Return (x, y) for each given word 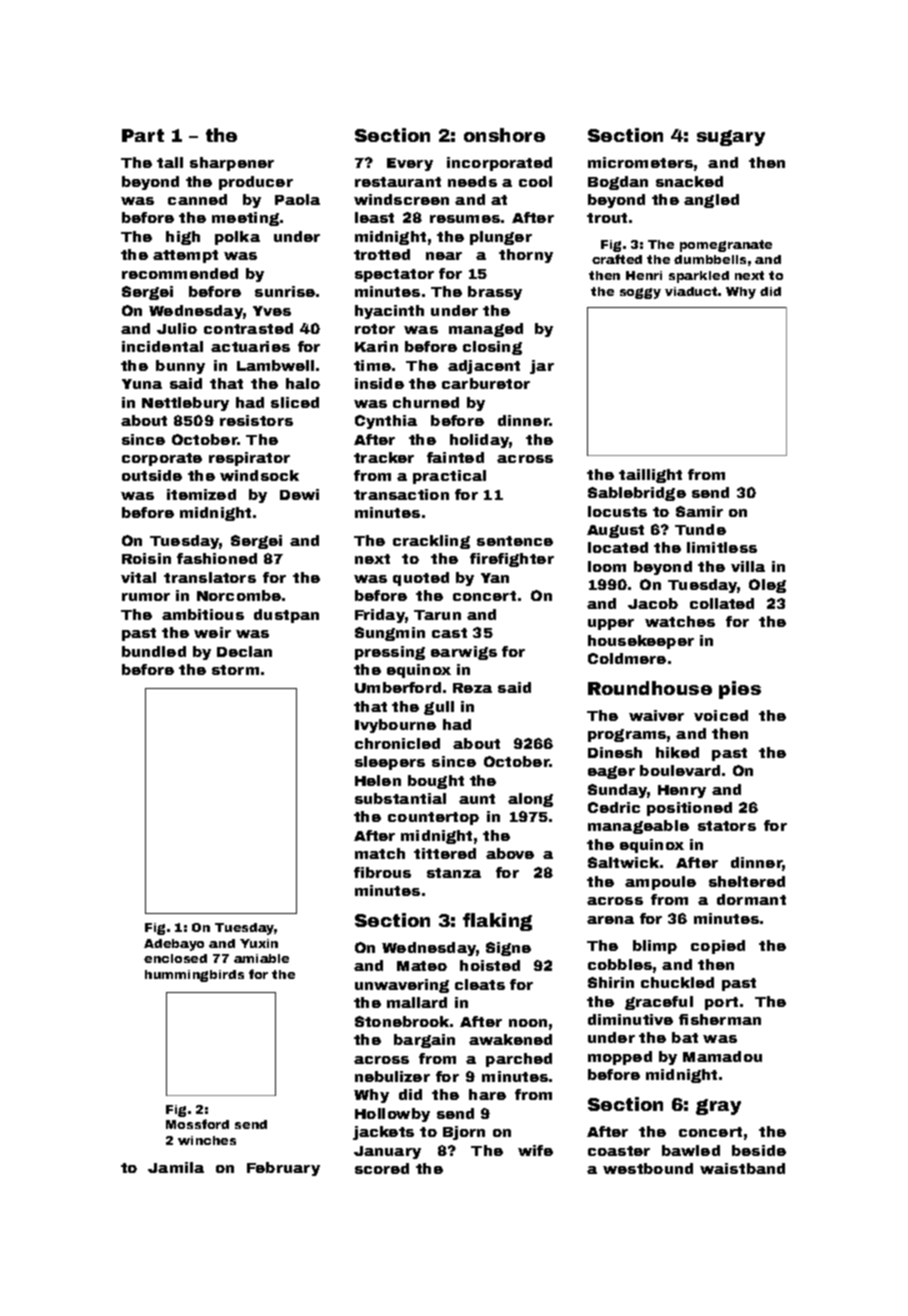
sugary (731, 138)
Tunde (700, 529)
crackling (431, 542)
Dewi (299, 494)
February (283, 1169)
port (721, 1003)
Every (410, 164)
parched (519, 1060)
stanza (454, 873)
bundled (154, 651)
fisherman (720, 1019)
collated (722, 603)
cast (449, 633)
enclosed (175, 958)
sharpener (232, 164)
